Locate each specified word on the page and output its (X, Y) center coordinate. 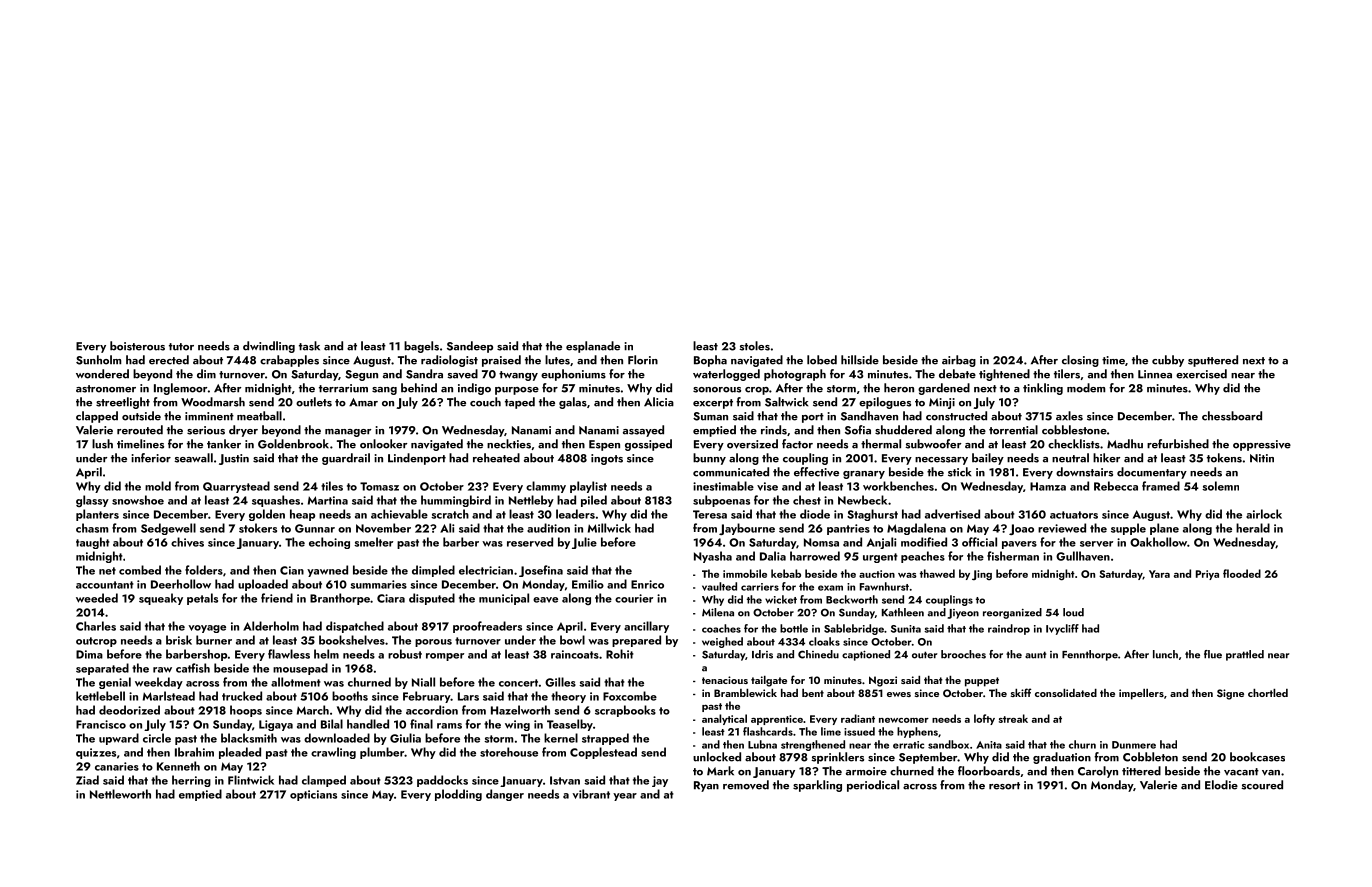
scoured (1262, 785)
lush (102, 444)
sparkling (817, 786)
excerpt (713, 404)
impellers (1141, 694)
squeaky (161, 599)
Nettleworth (120, 794)
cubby (1168, 361)
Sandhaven (869, 416)
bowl (572, 640)
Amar (363, 402)
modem (1086, 388)
